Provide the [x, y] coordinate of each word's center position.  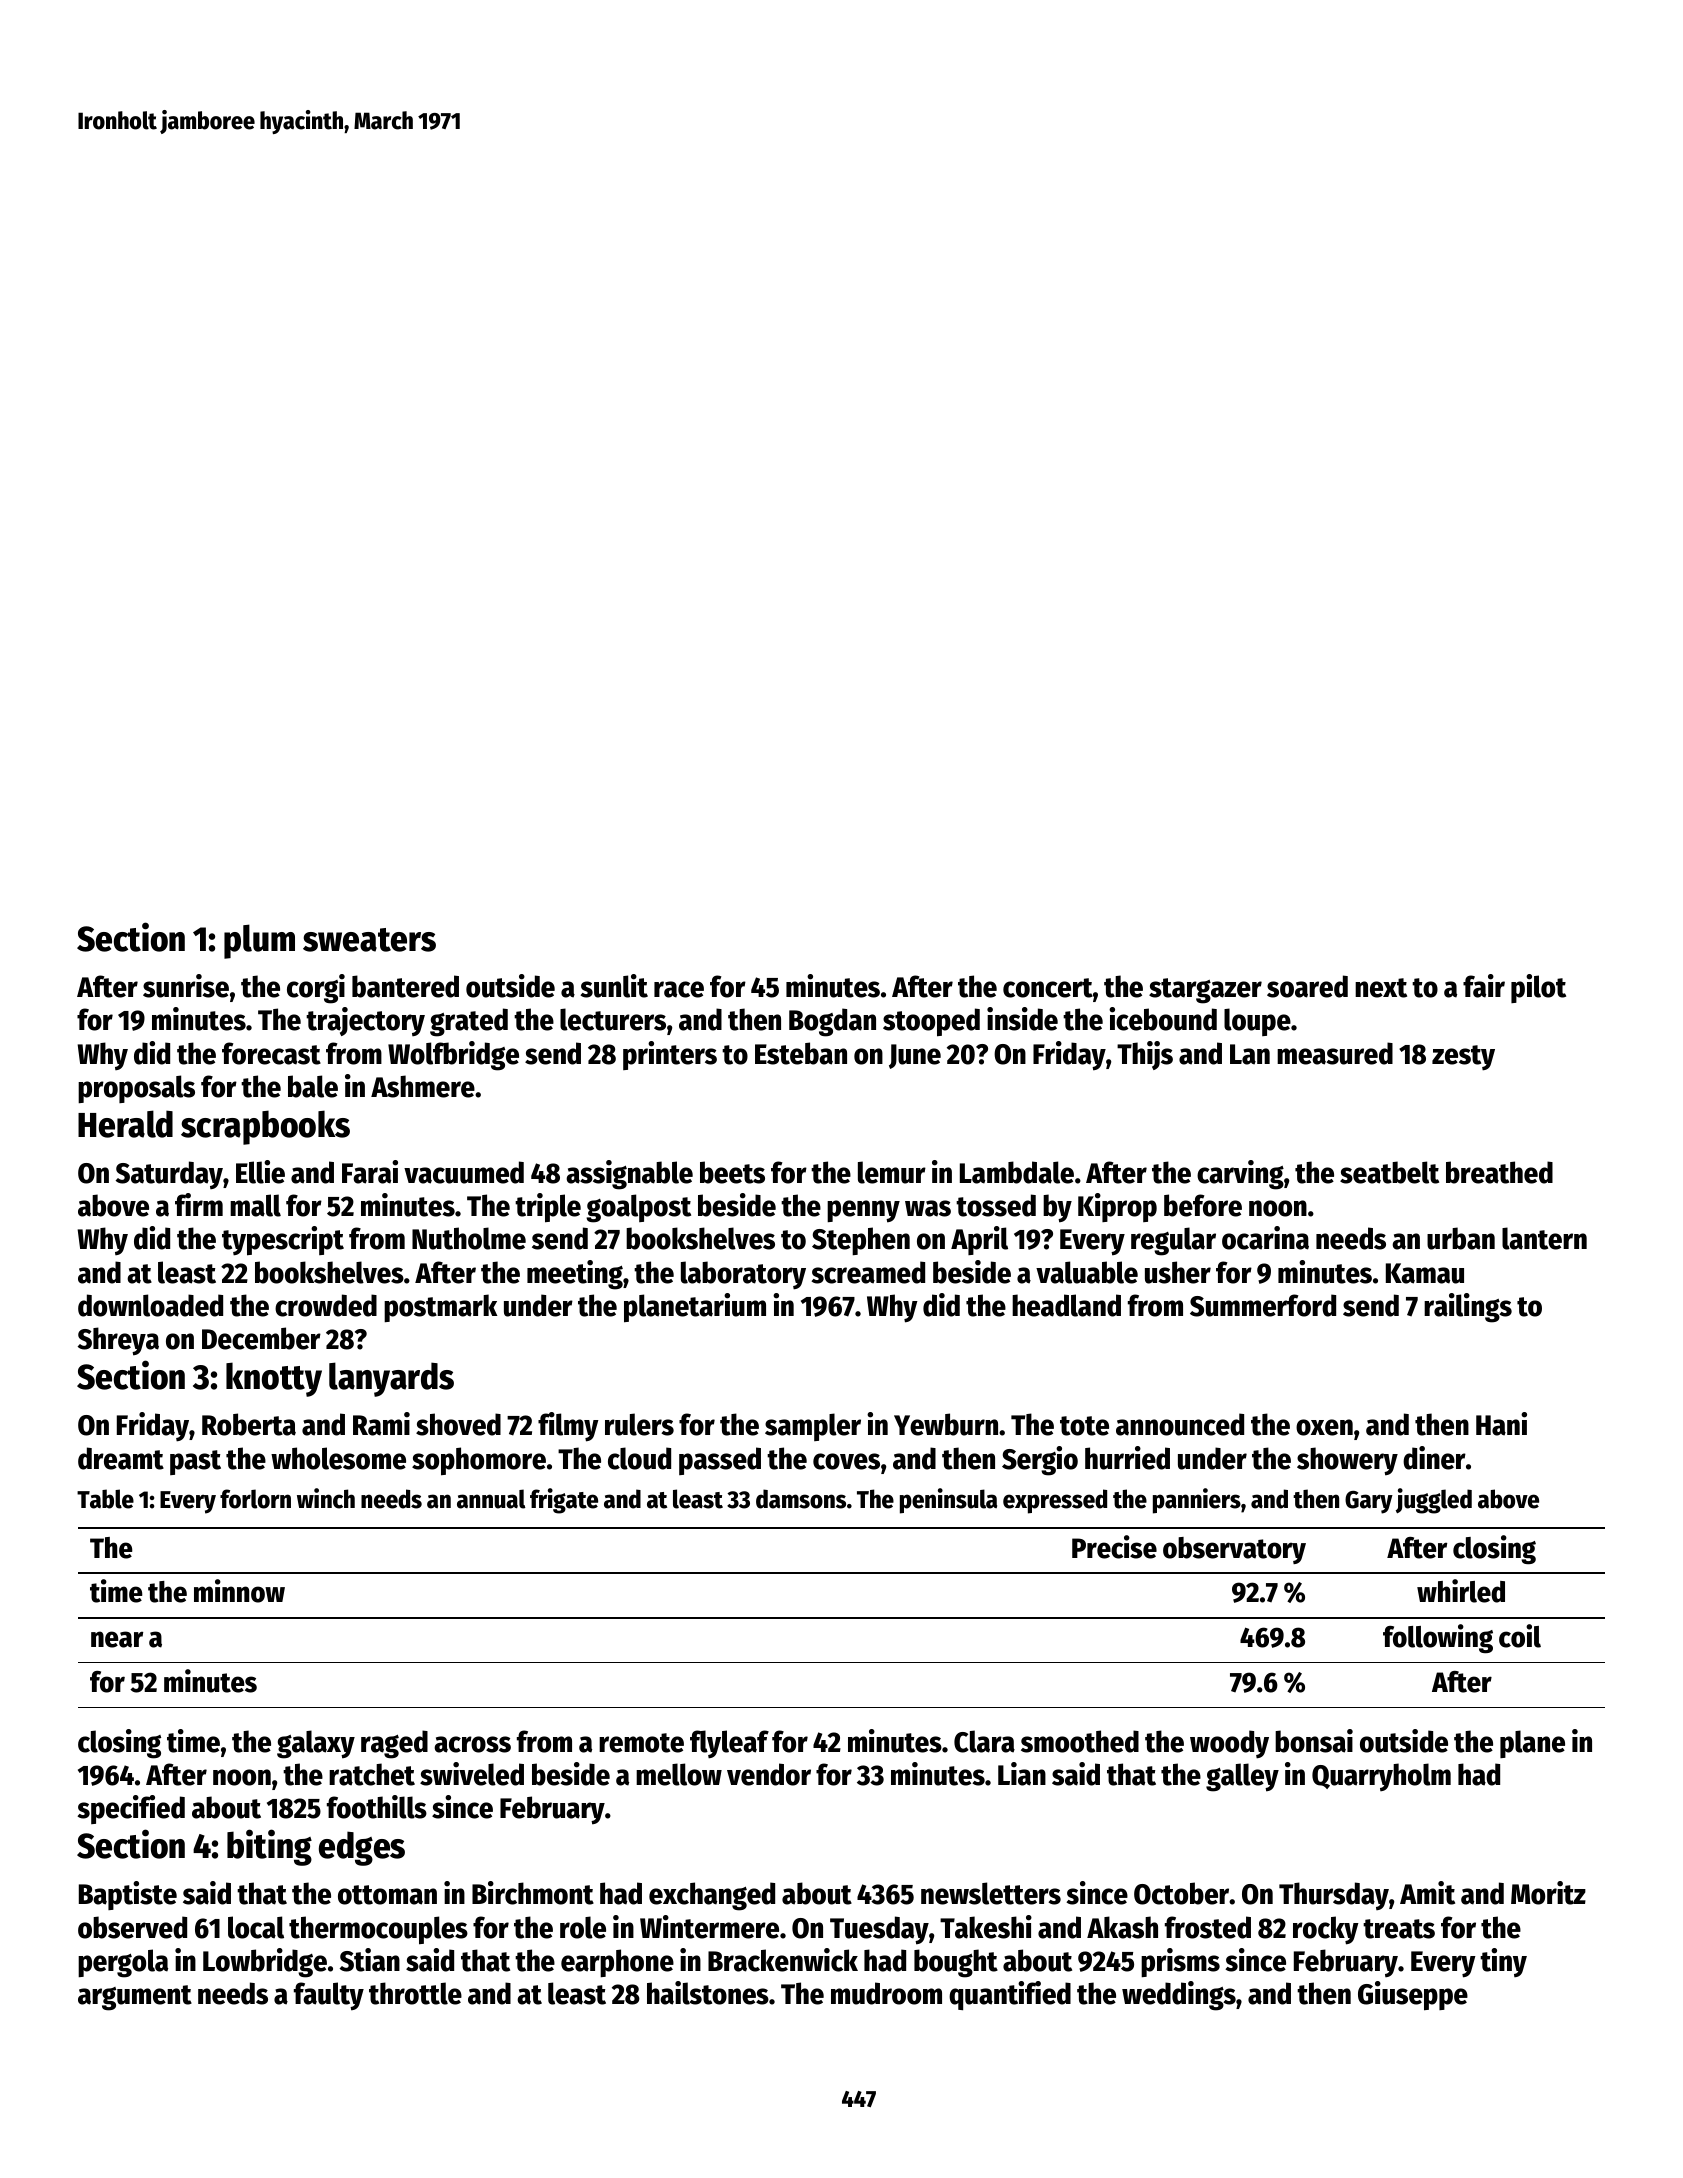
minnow [239, 1591]
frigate [564, 1501]
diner [1434, 1458]
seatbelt [1389, 1172]
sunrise [186, 986]
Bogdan [832, 1022]
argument [135, 1998]
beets [732, 1172]
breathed [1499, 1172]
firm [199, 1204]
